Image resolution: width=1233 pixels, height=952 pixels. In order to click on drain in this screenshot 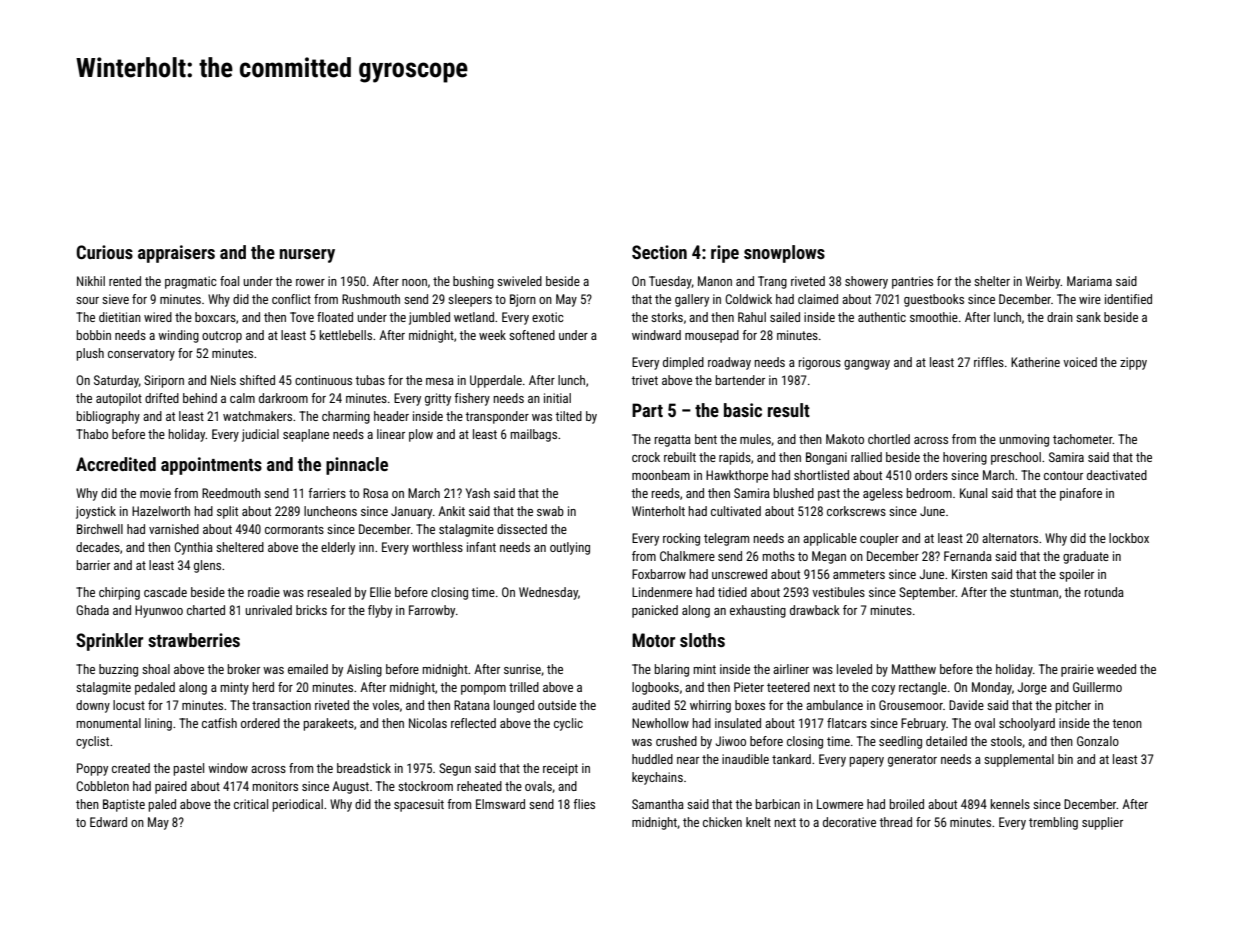, I will do `click(1060, 317)`.
